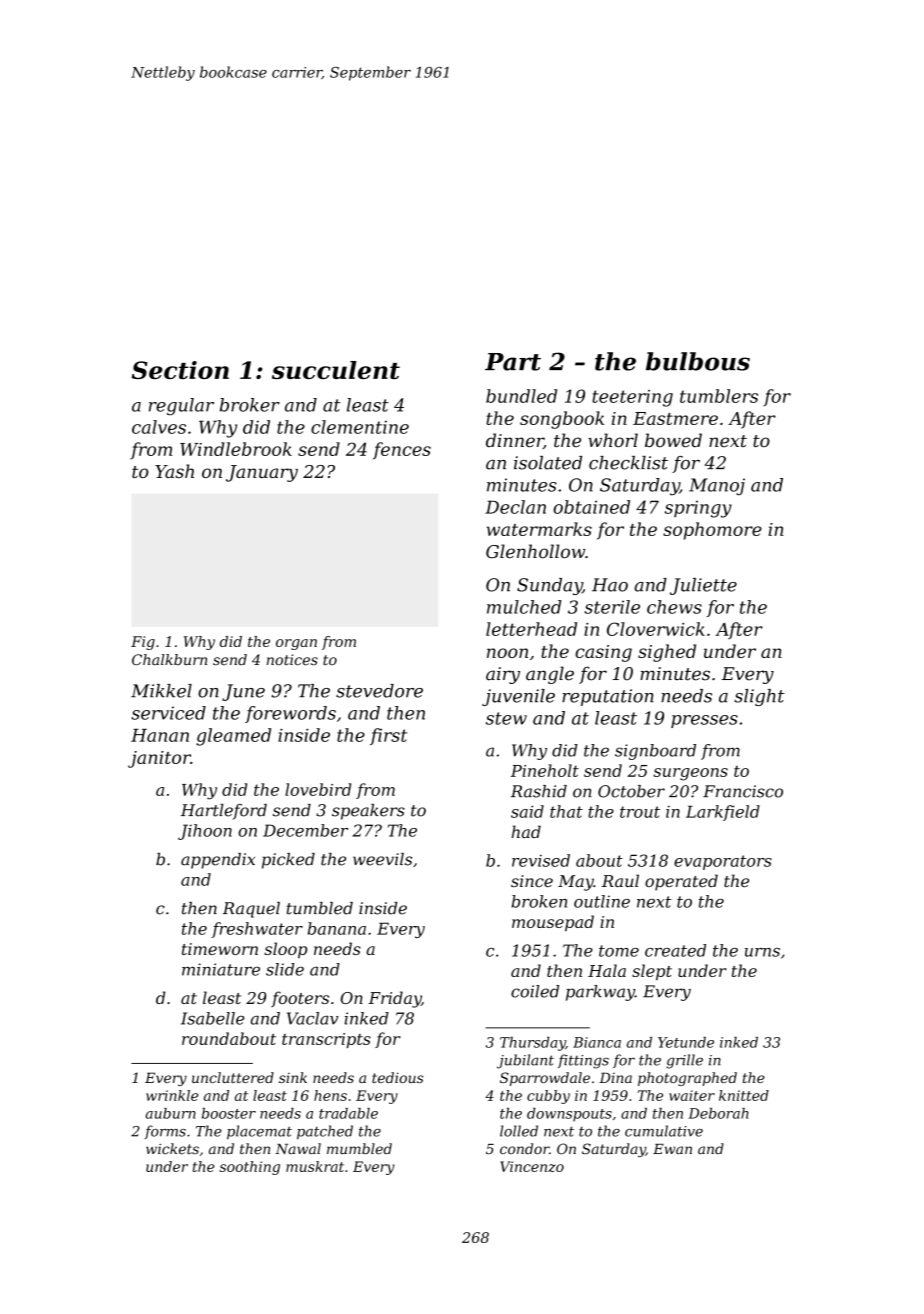  What do you see at coordinates (524, 607) in the screenshot?
I see `mulched` at bounding box center [524, 607].
